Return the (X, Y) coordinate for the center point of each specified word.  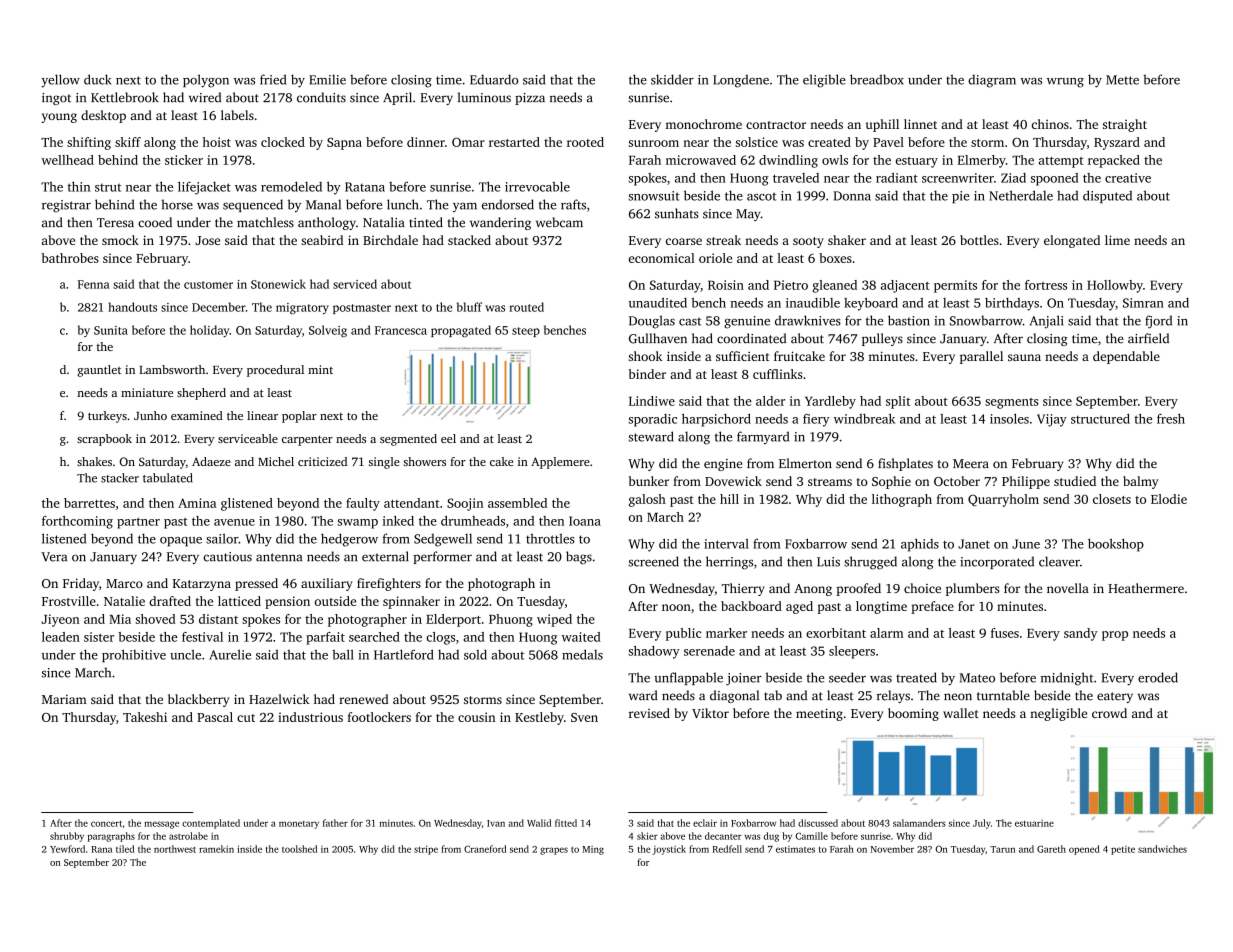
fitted (566, 823)
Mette (1122, 80)
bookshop (1116, 545)
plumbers (973, 589)
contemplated (211, 824)
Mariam (64, 699)
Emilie (327, 79)
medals (582, 654)
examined (197, 415)
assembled (517, 503)
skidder (672, 79)
